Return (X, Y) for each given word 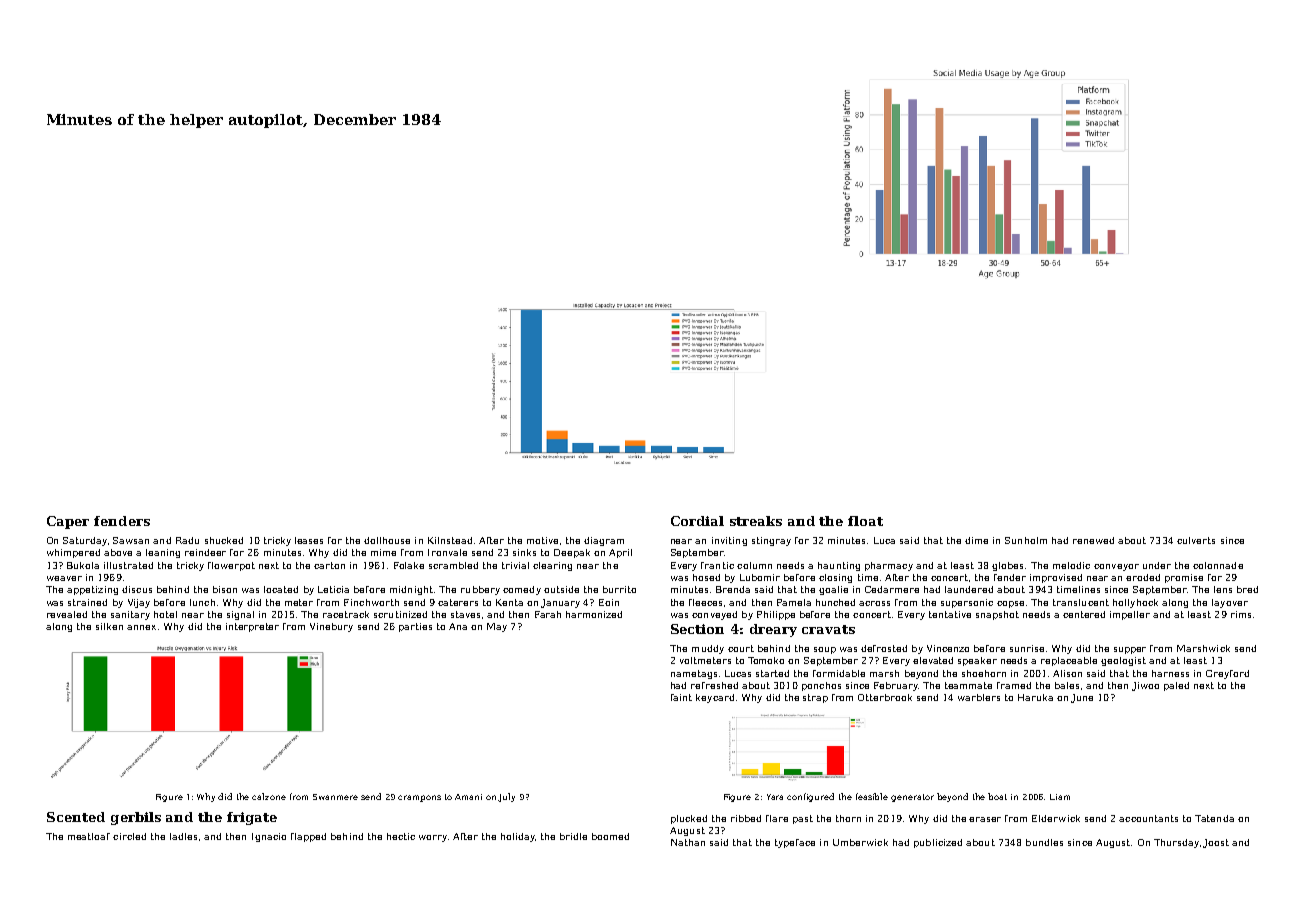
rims (1241, 614)
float (865, 521)
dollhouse (387, 540)
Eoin (609, 602)
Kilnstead (450, 540)
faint (681, 697)
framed (1014, 685)
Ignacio (269, 837)
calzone (269, 796)
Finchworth (371, 602)
